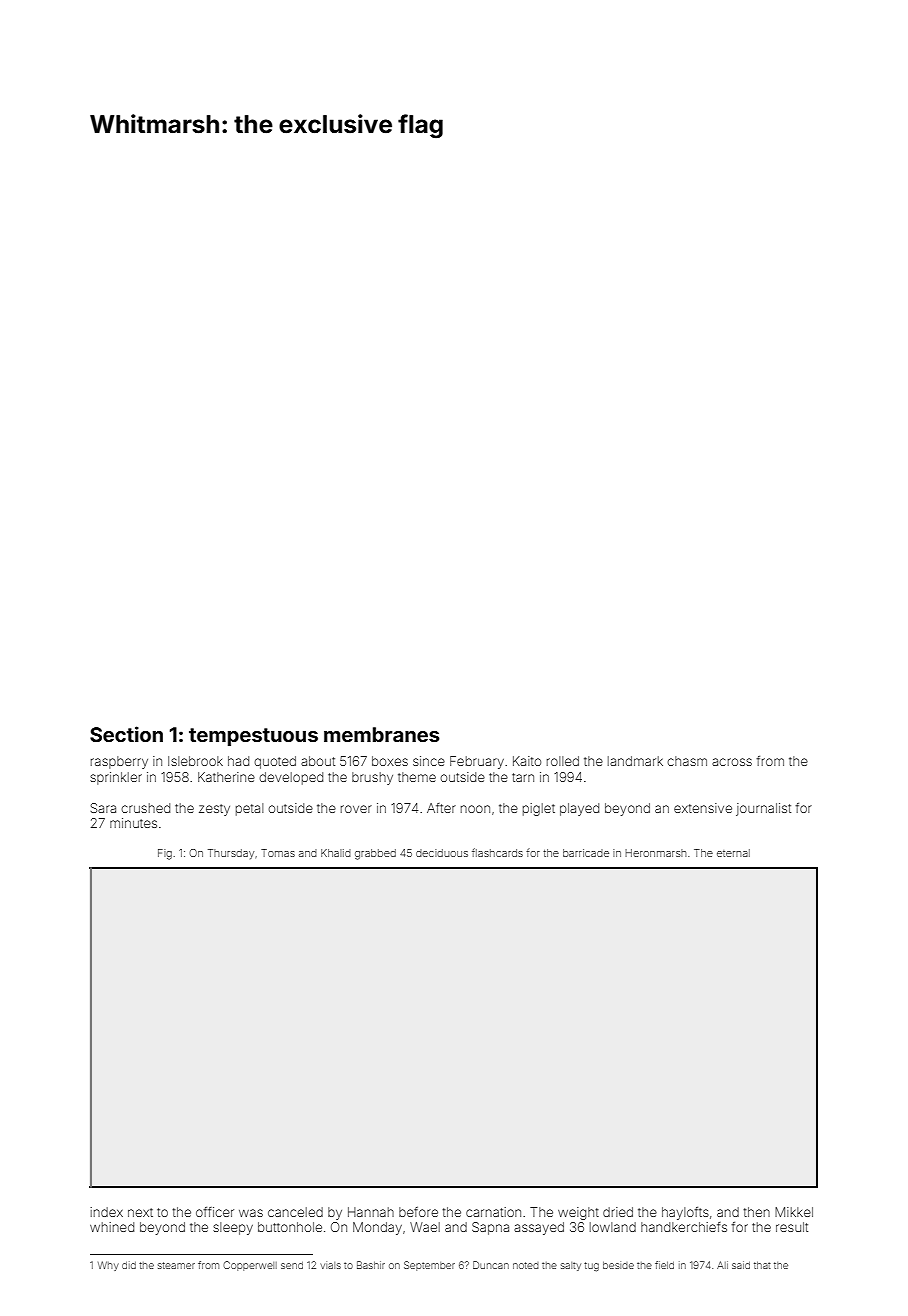 Image resolution: width=908 pixels, height=1316 pixels. Describe the element at coordinates (107, 1212) in the document. I see `index` at that location.
